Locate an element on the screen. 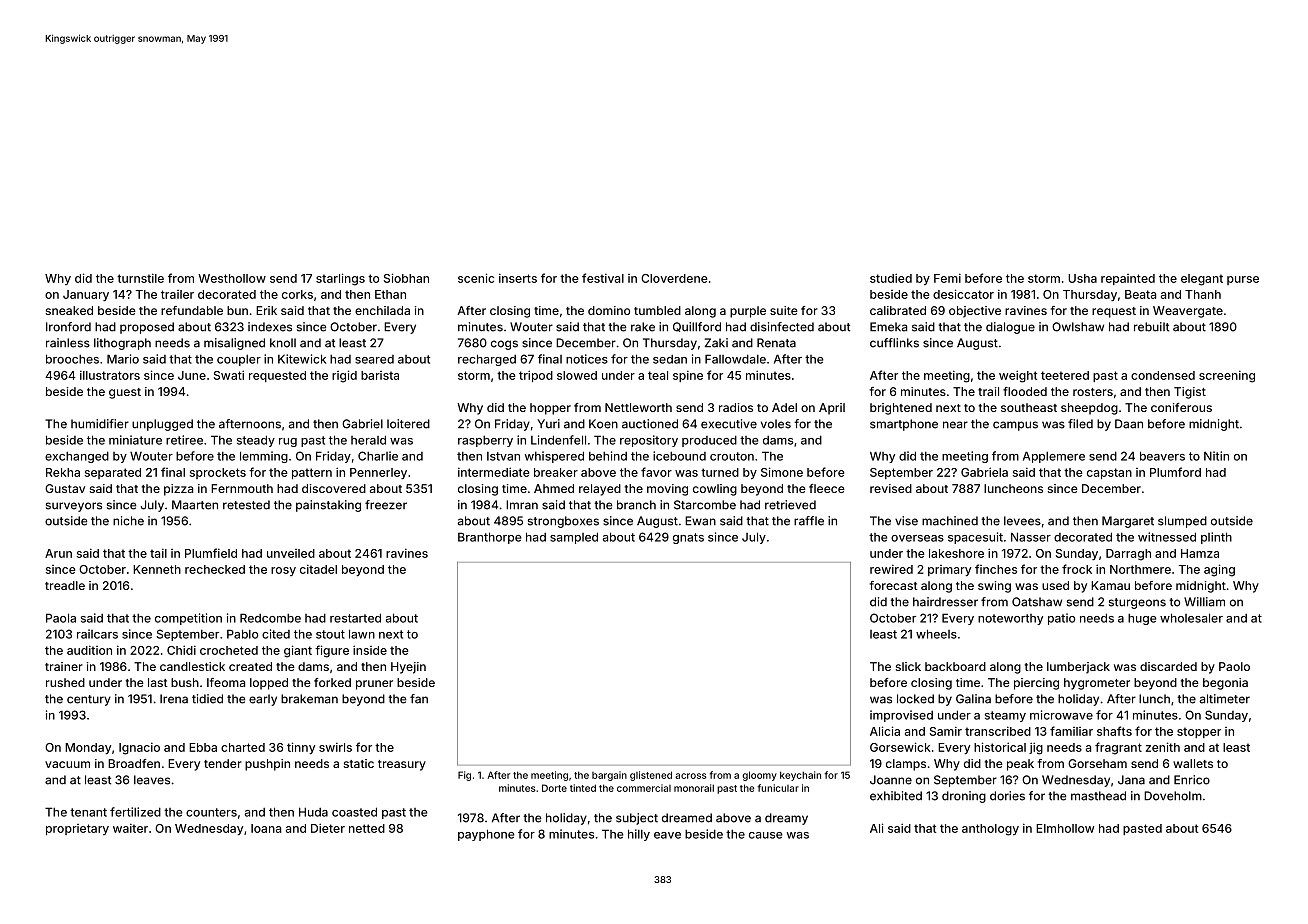 The width and height of the screenshot is (1308, 924). Elmhollow is located at coordinates (1065, 828).
